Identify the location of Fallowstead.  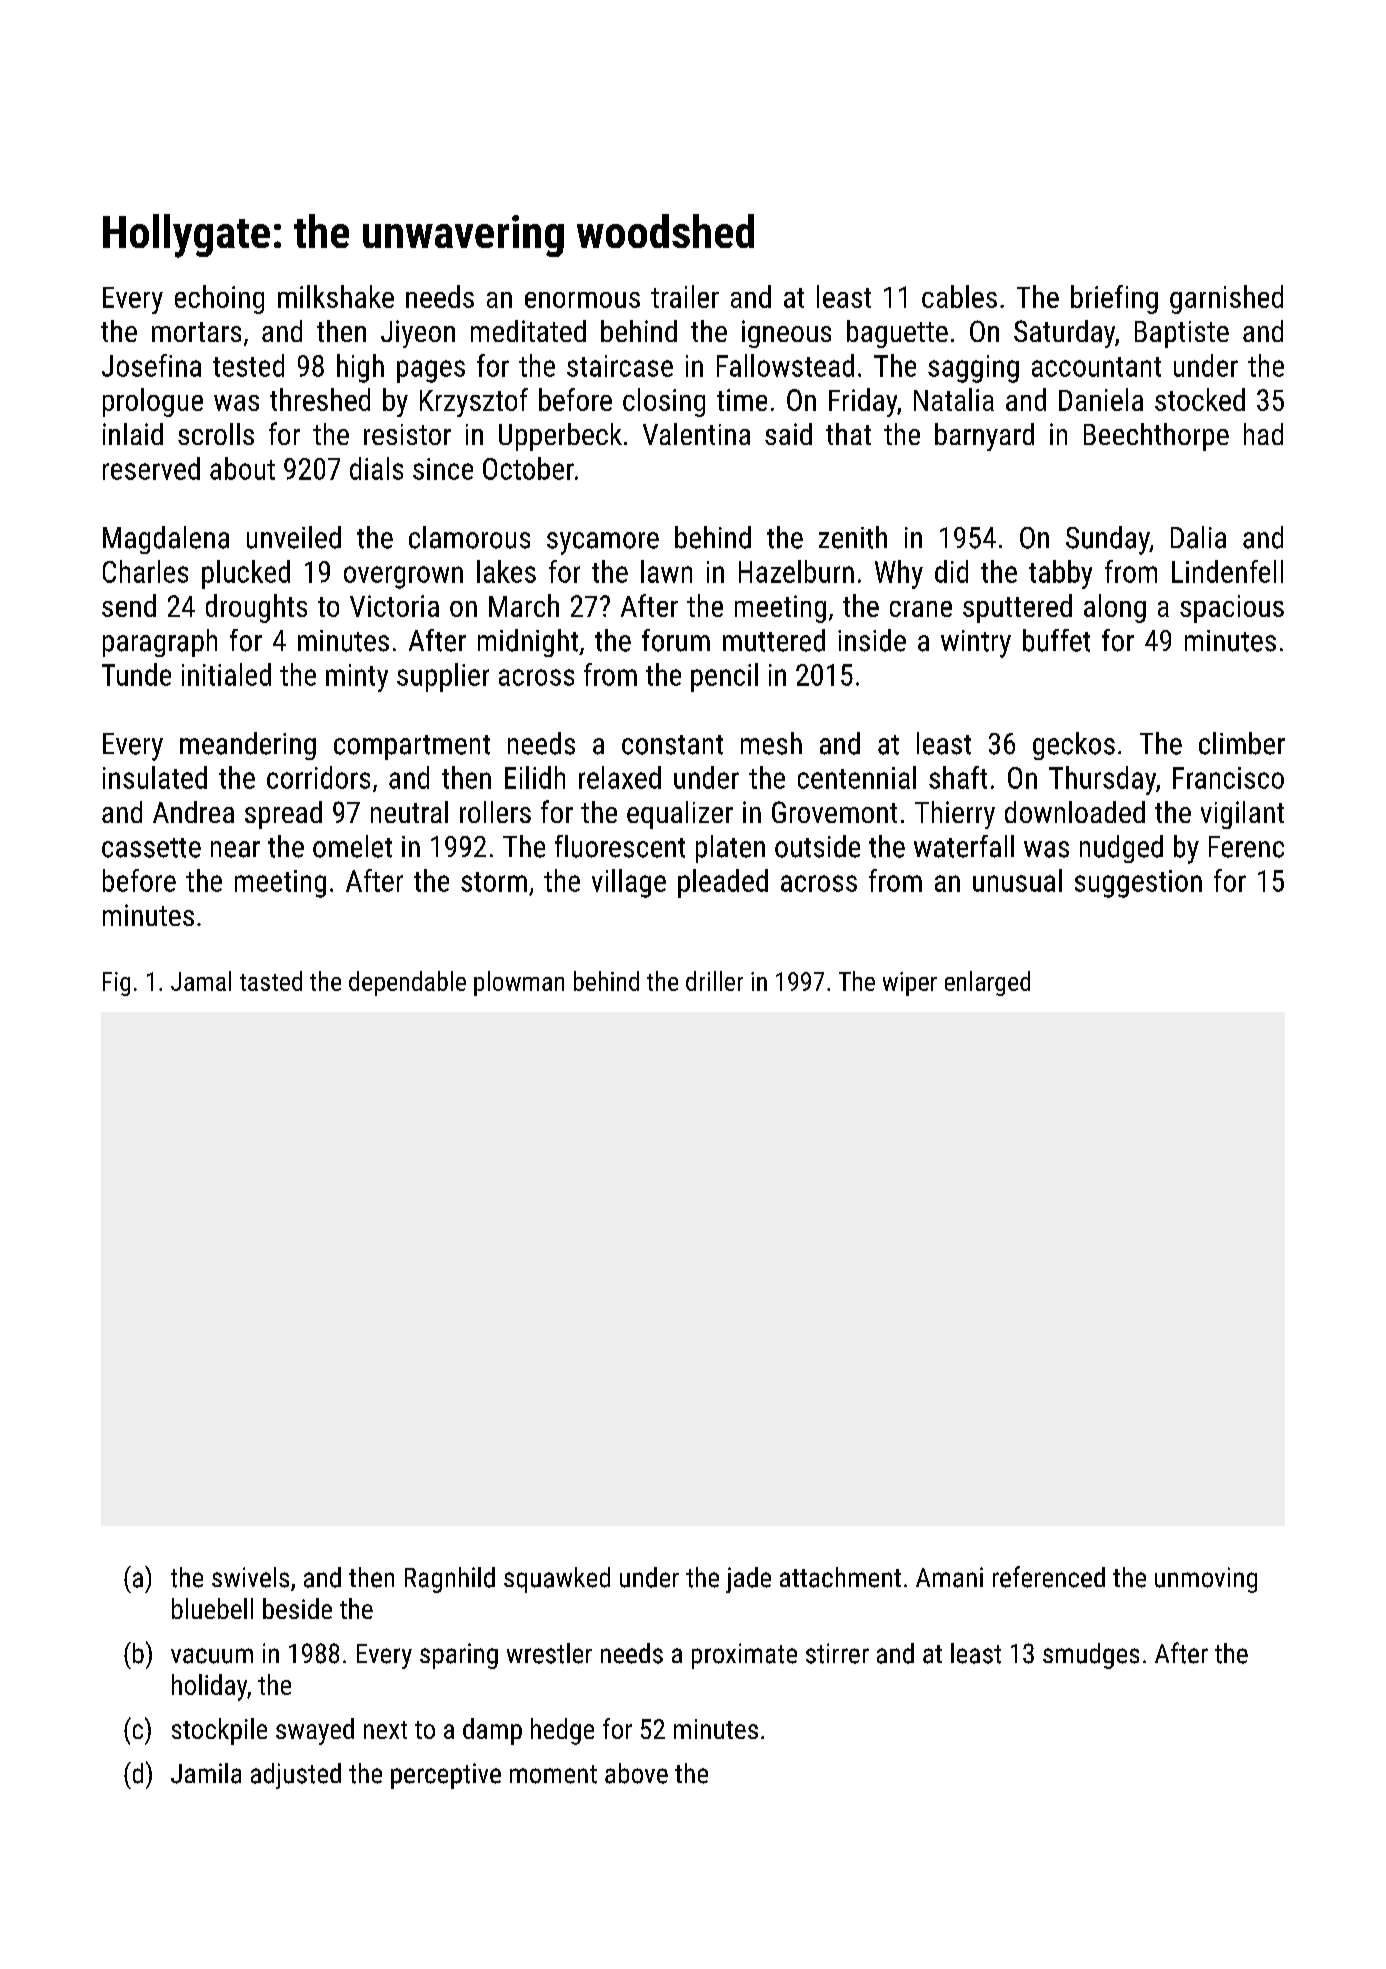
(785, 365).
